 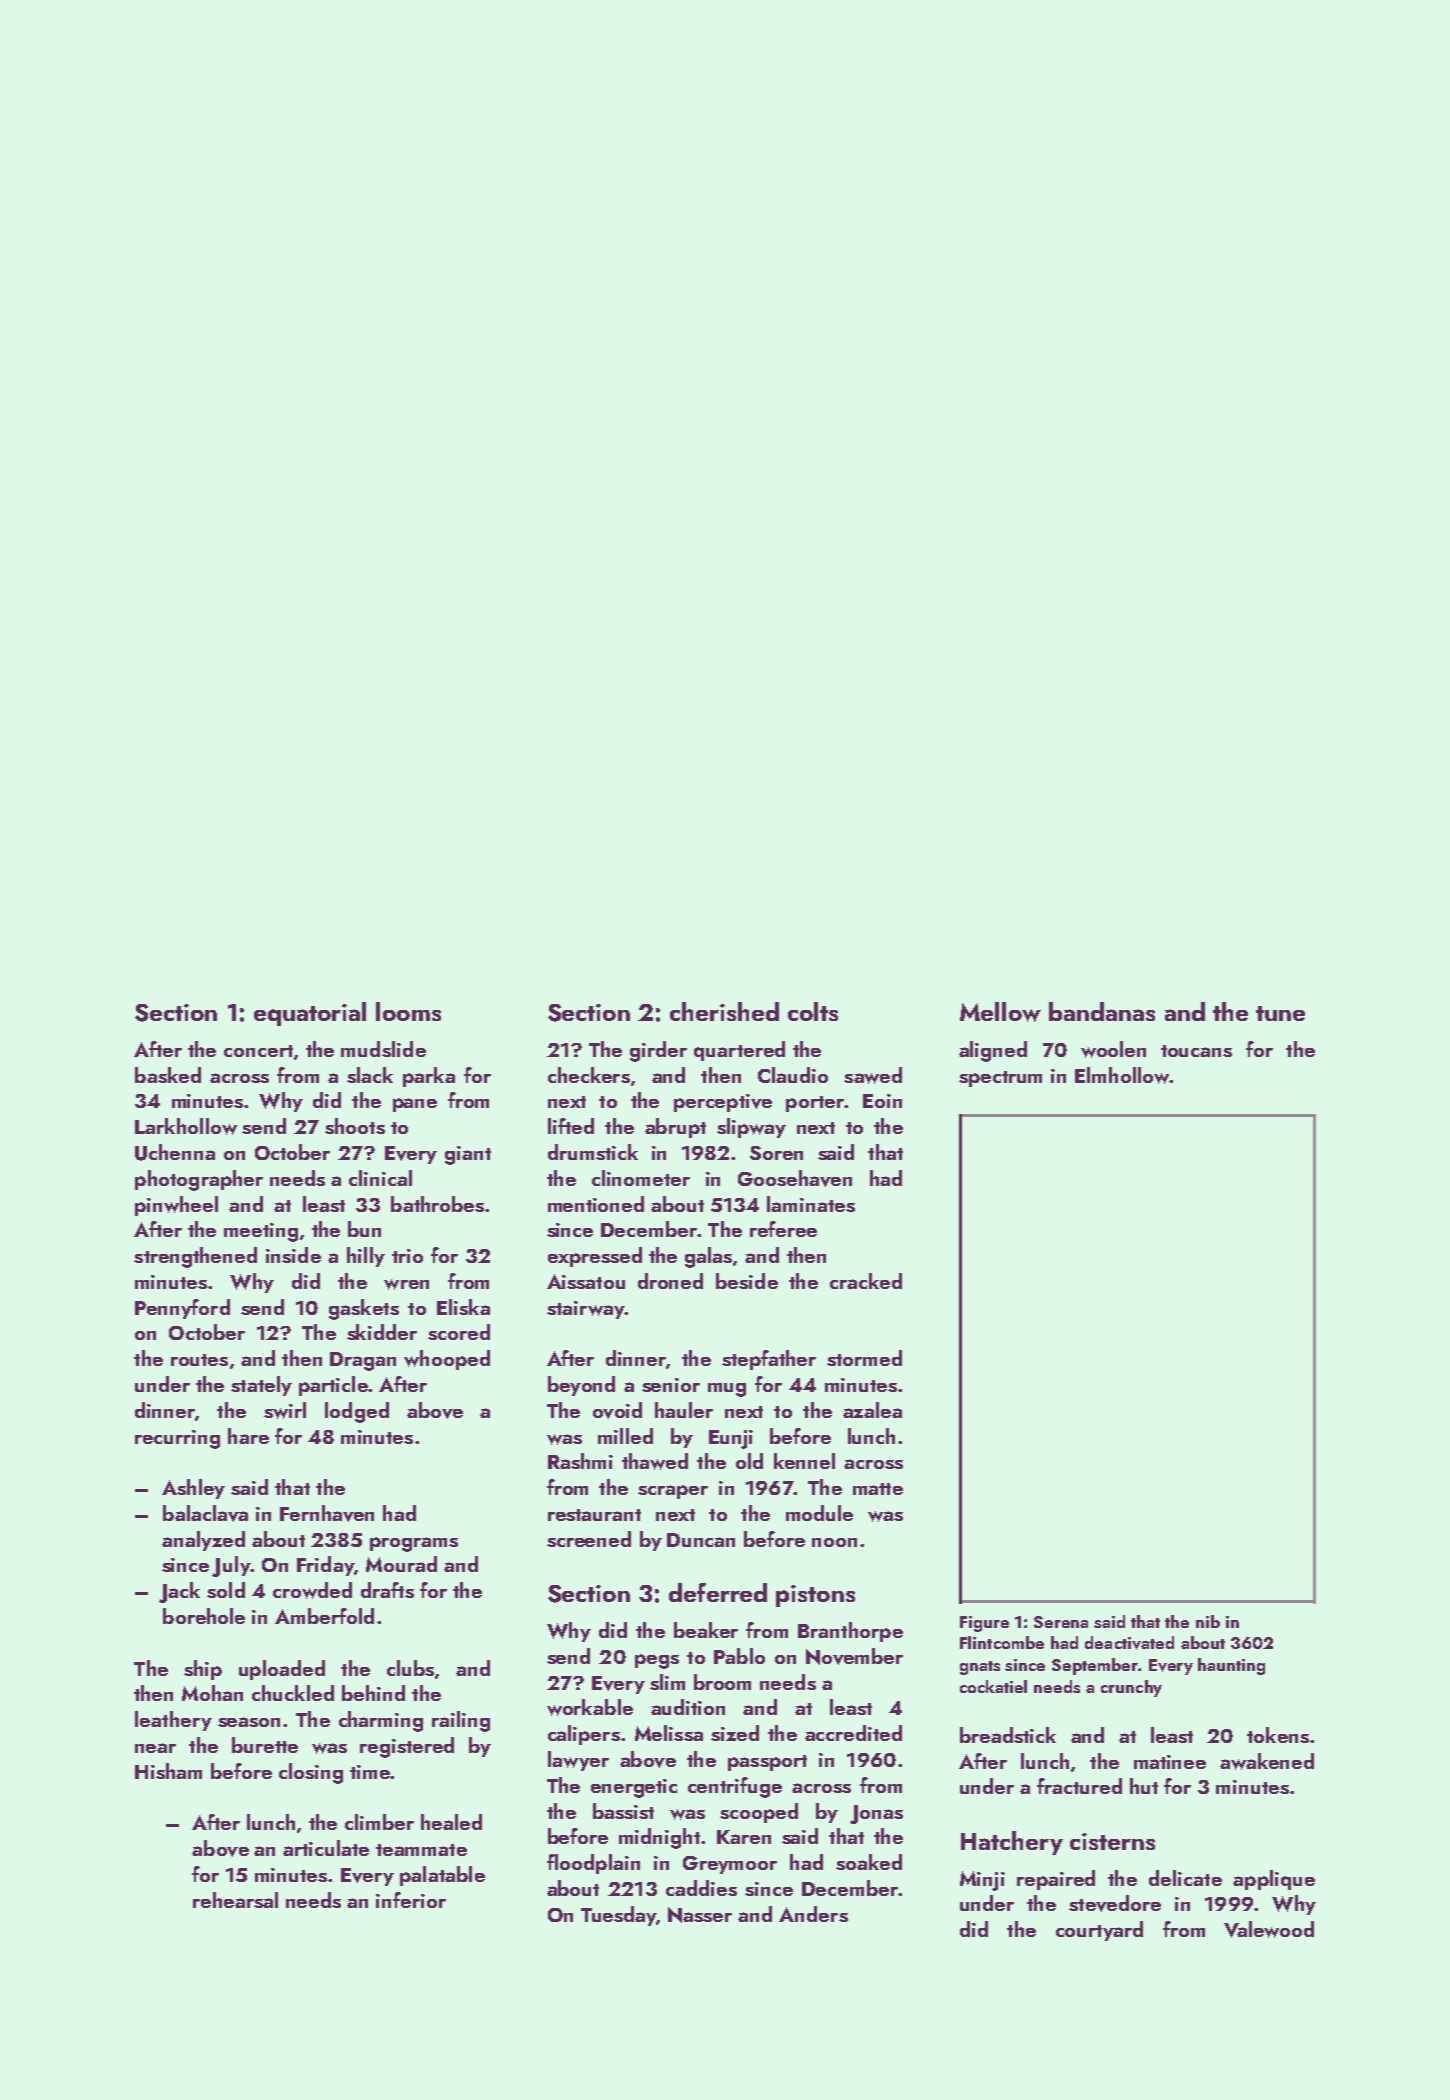 What do you see at coordinates (324, 1616) in the image?
I see `Amberfold` at bounding box center [324, 1616].
